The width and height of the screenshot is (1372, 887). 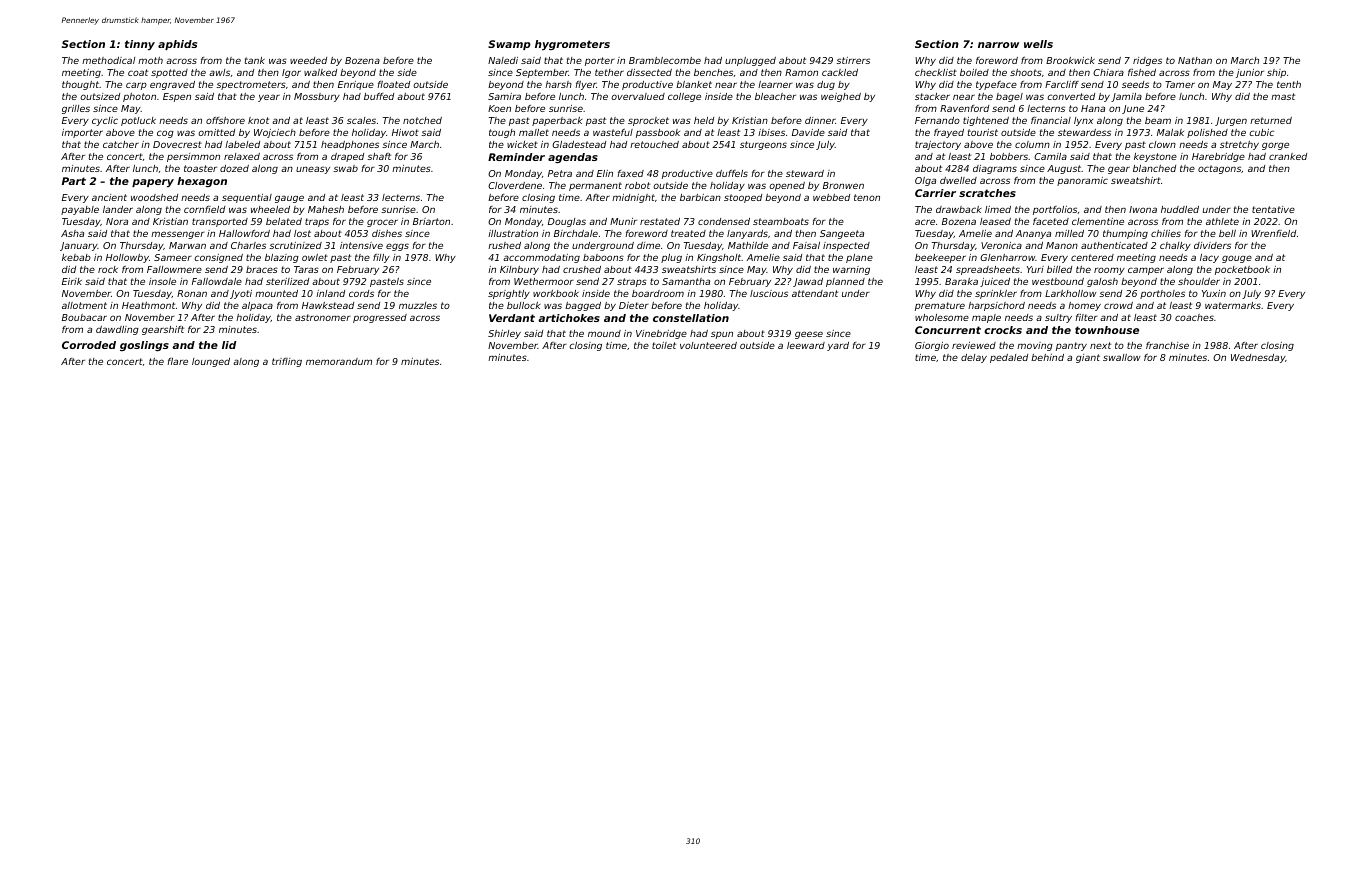 What do you see at coordinates (379, 156) in the screenshot?
I see `shaft` at bounding box center [379, 156].
